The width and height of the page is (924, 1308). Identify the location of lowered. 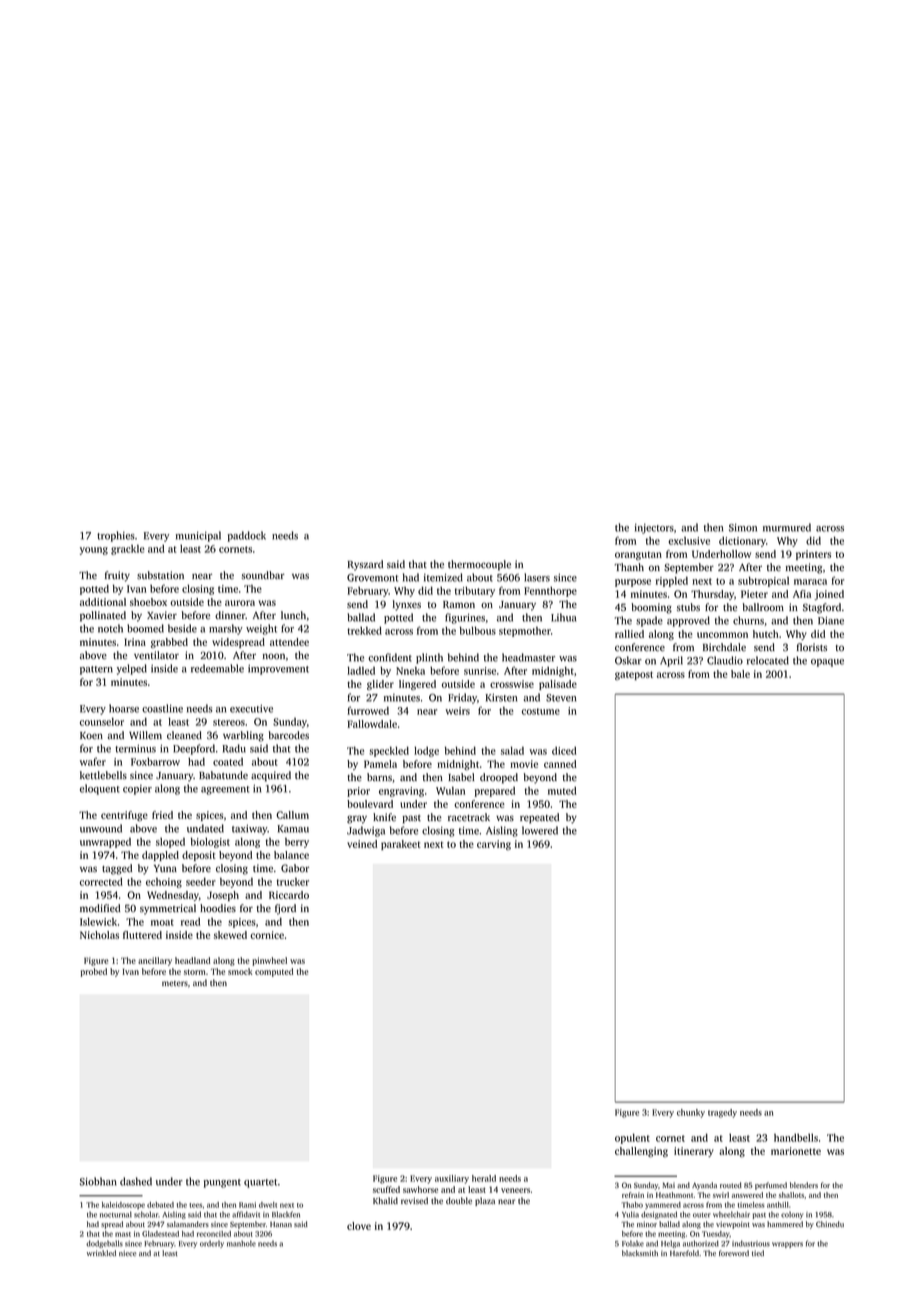
(540, 830).
